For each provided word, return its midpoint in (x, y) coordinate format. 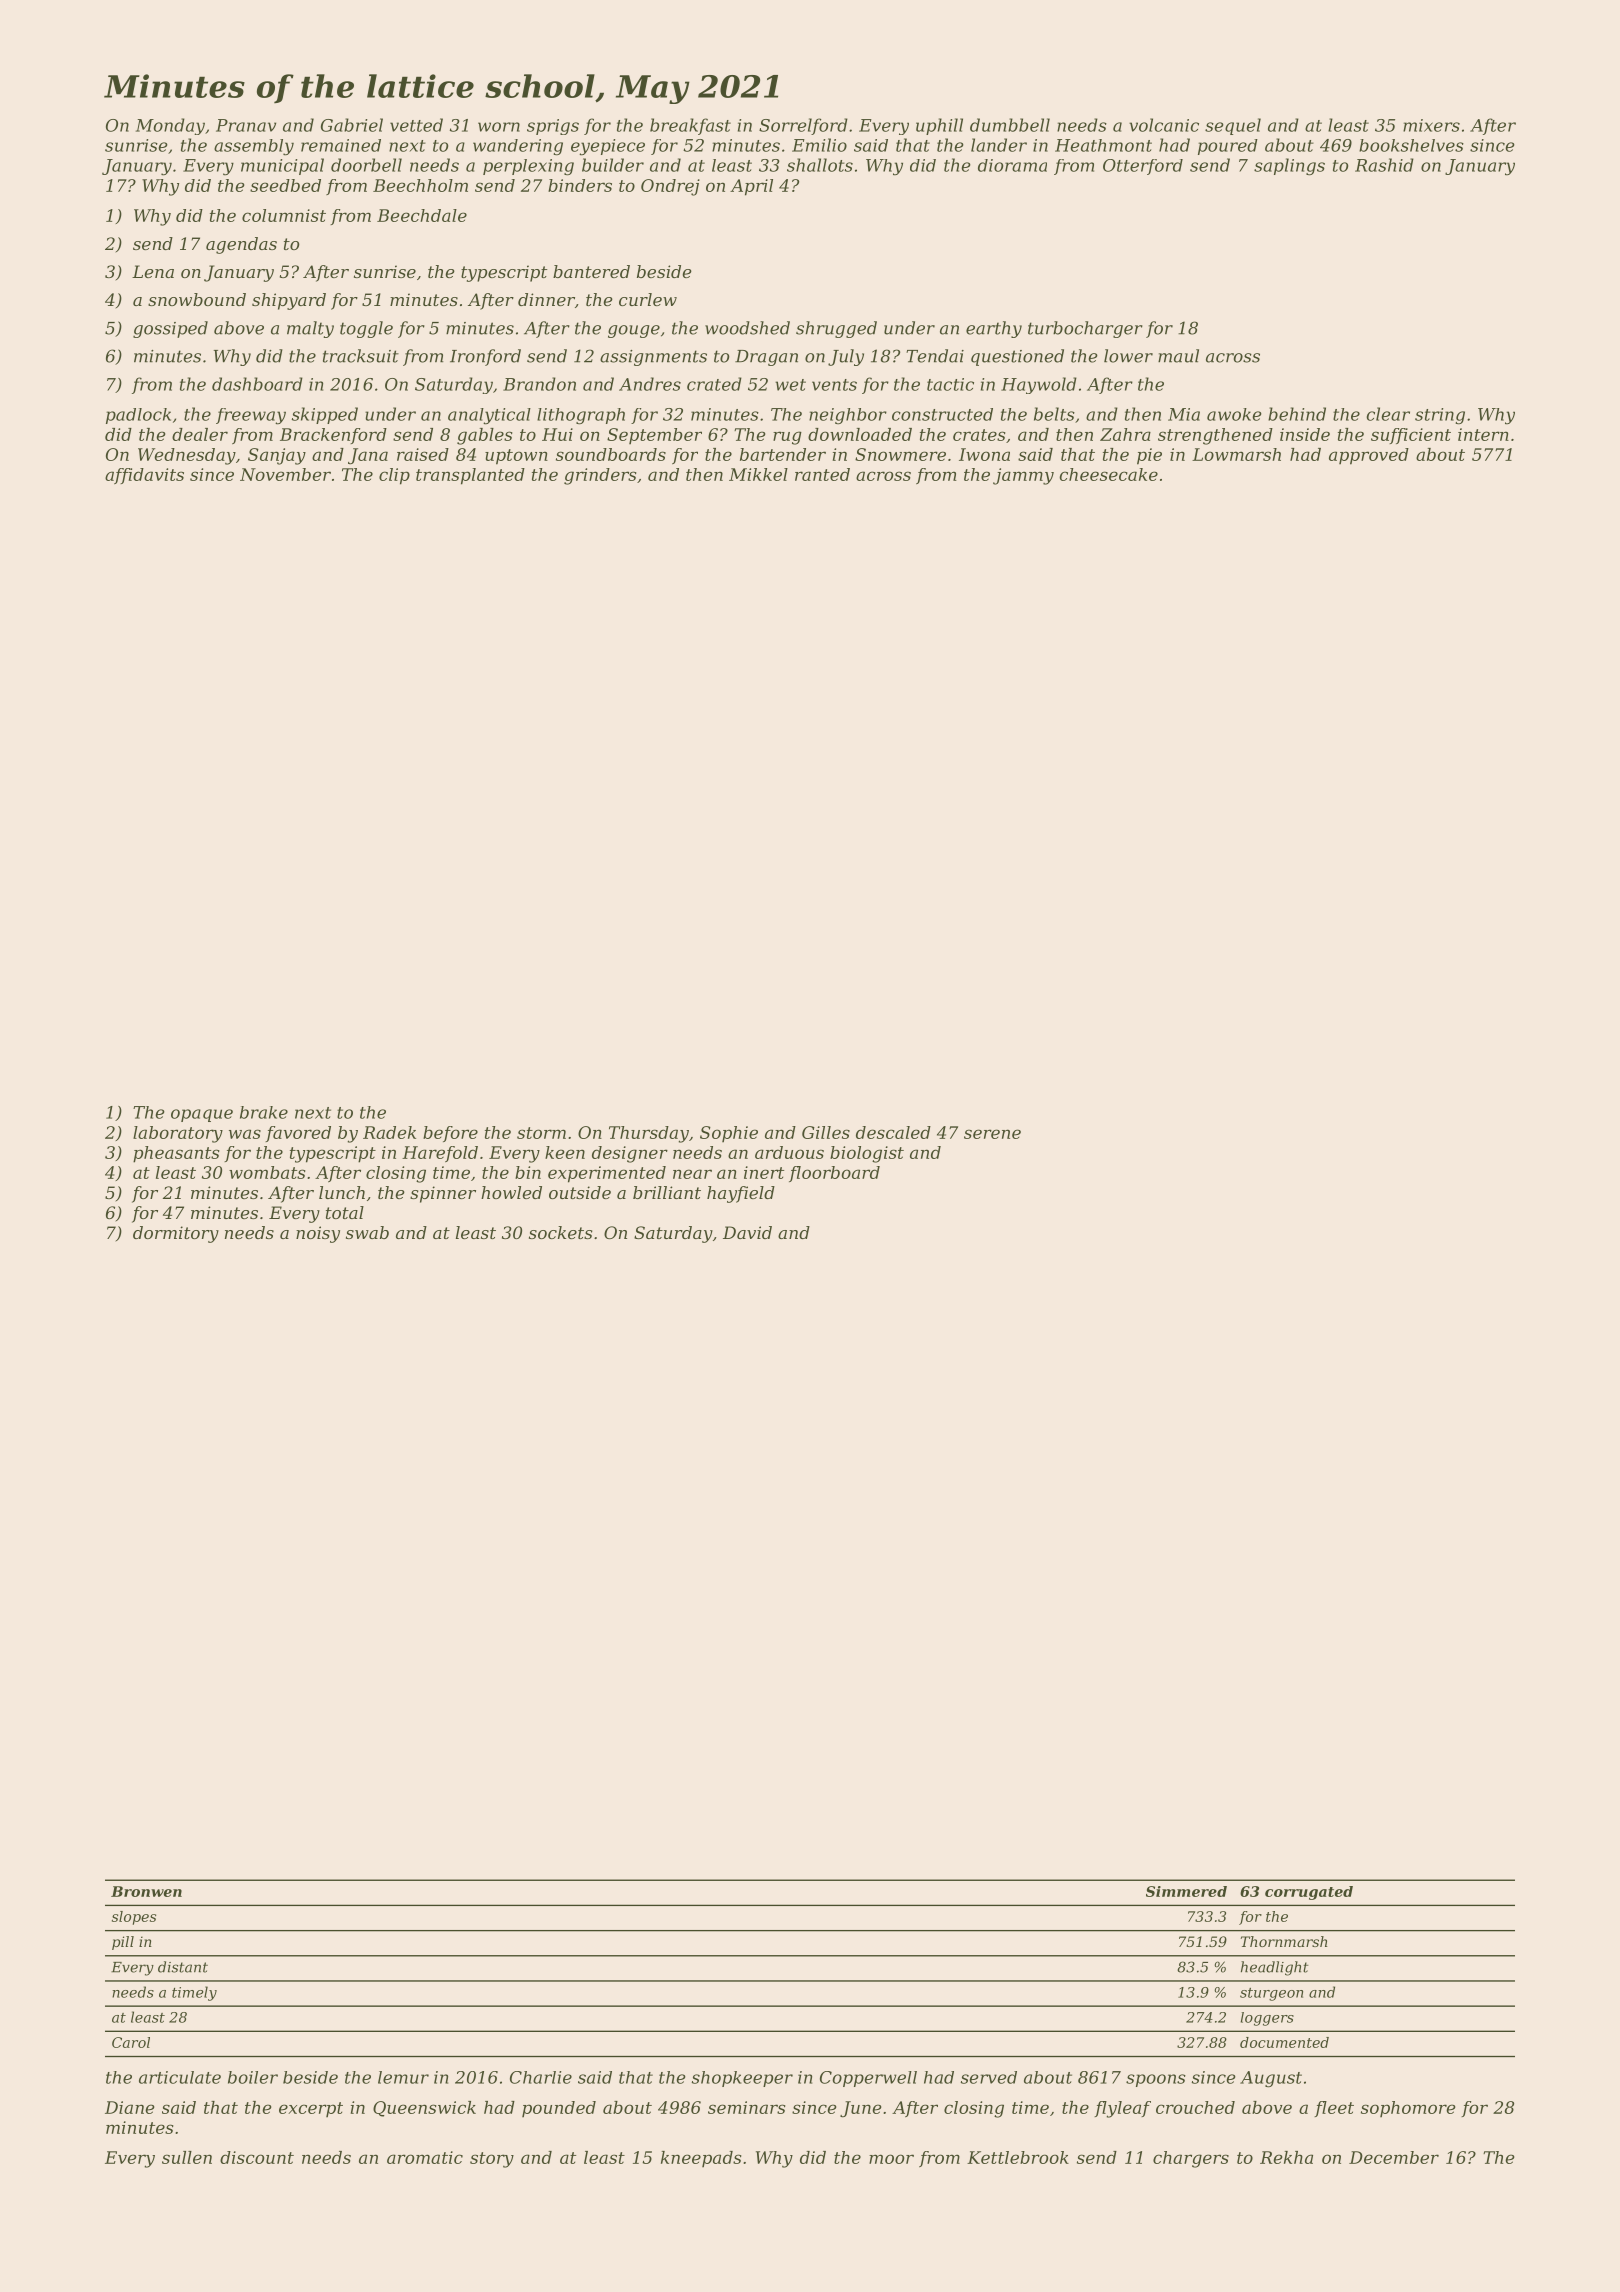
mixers (1431, 125)
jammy (1023, 476)
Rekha (1286, 2157)
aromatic (425, 2157)
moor (891, 2159)
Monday (170, 126)
